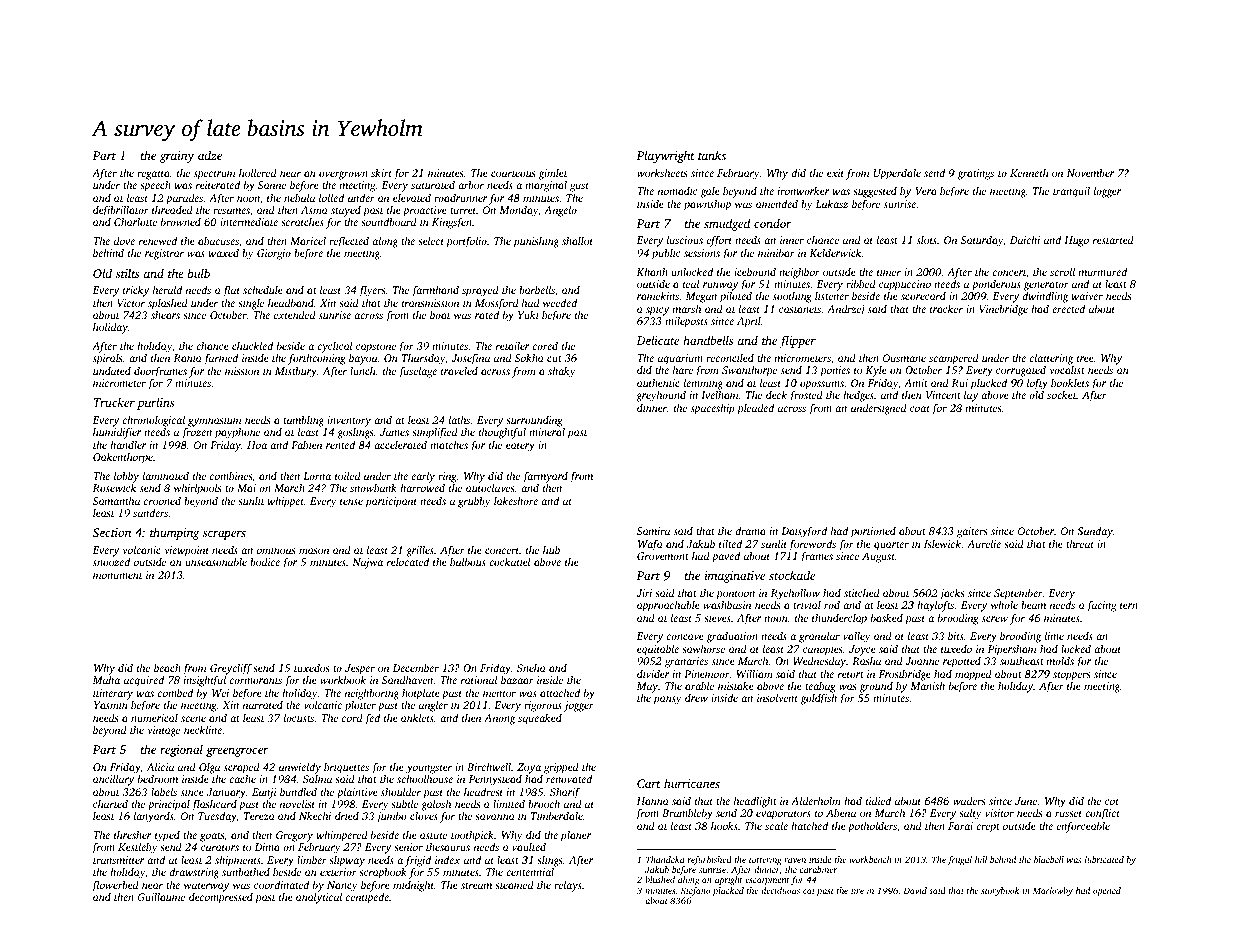 The width and height of the document is (1233, 952). What do you see at coordinates (927, 240) in the document?
I see `slots` at bounding box center [927, 240].
